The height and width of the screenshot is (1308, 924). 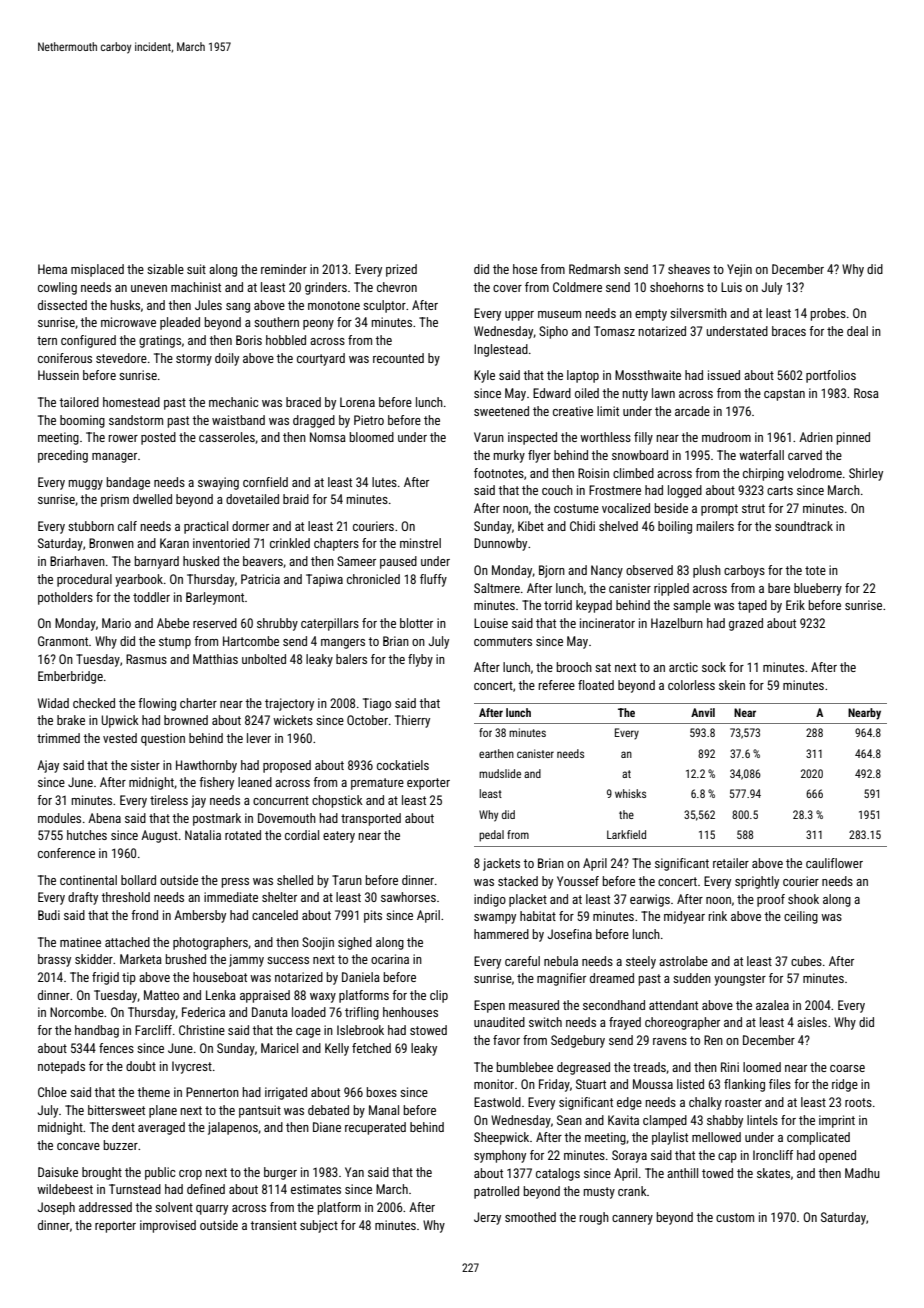 What do you see at coordinates (397, 287) in the screenshot?
I see `chevron` at bounding box center [397, 287].
